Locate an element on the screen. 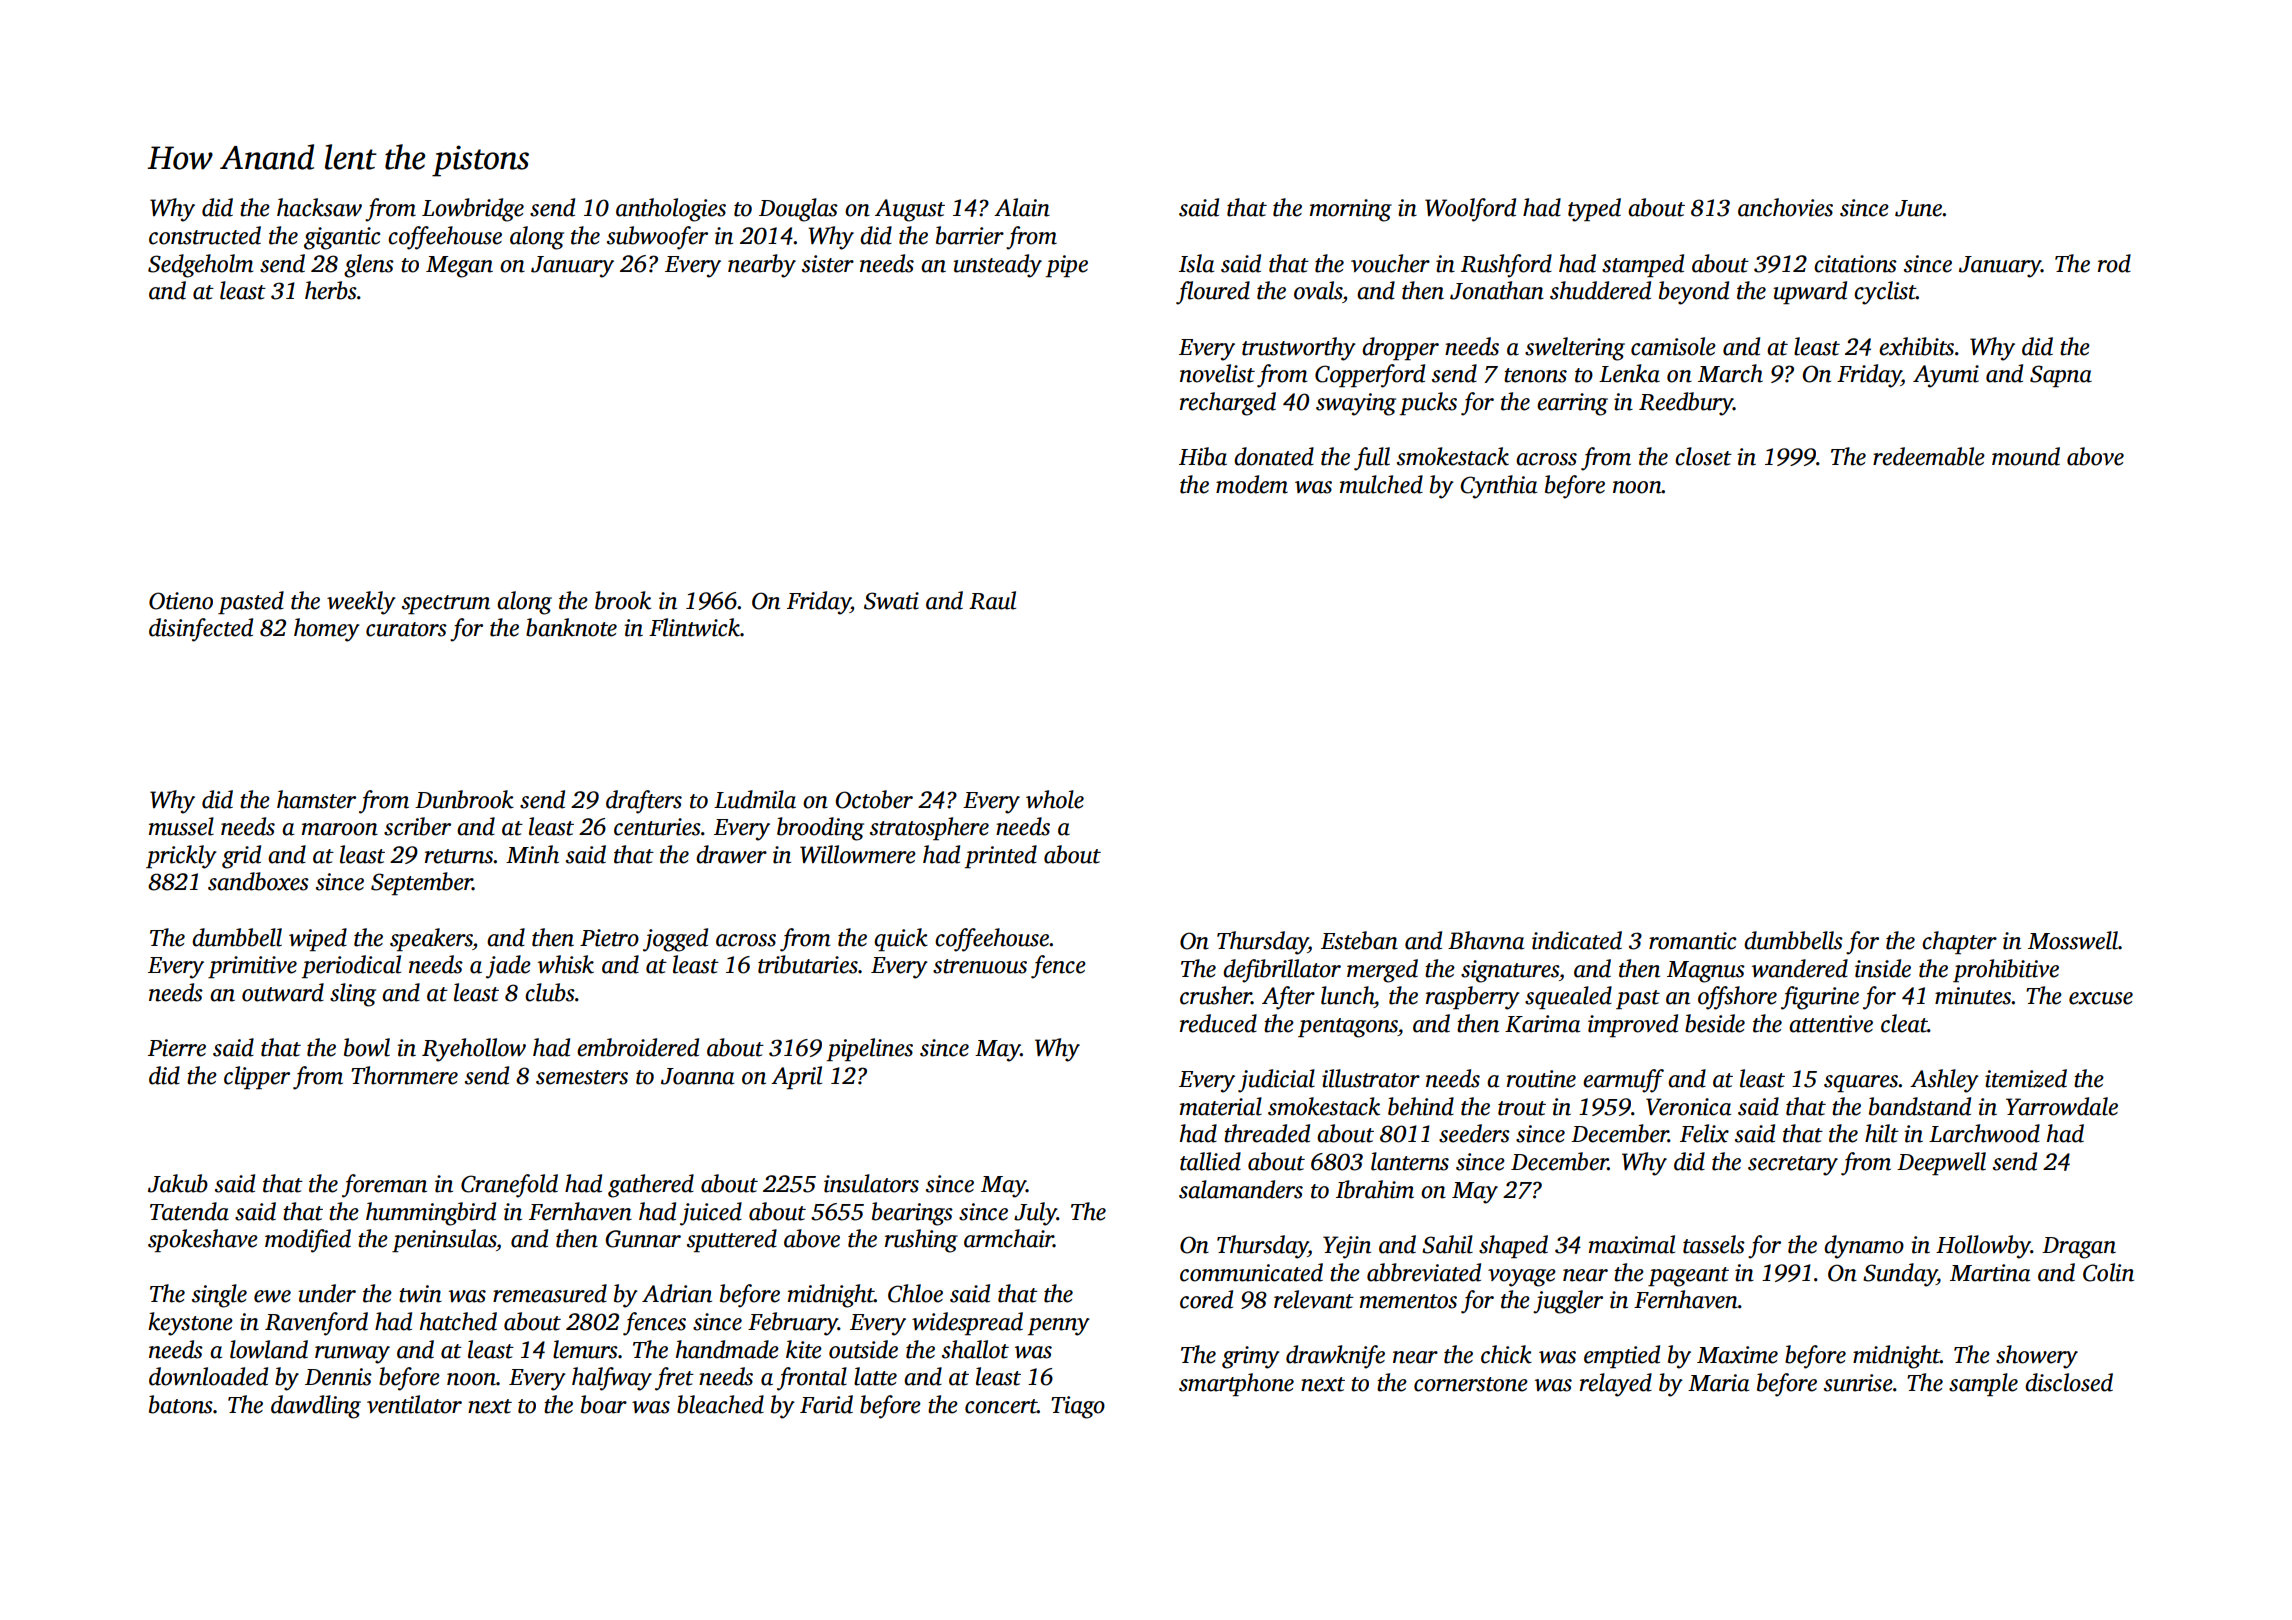 This screenshot has height=1620, width=2292. August is located at coordinates (910, 210).
